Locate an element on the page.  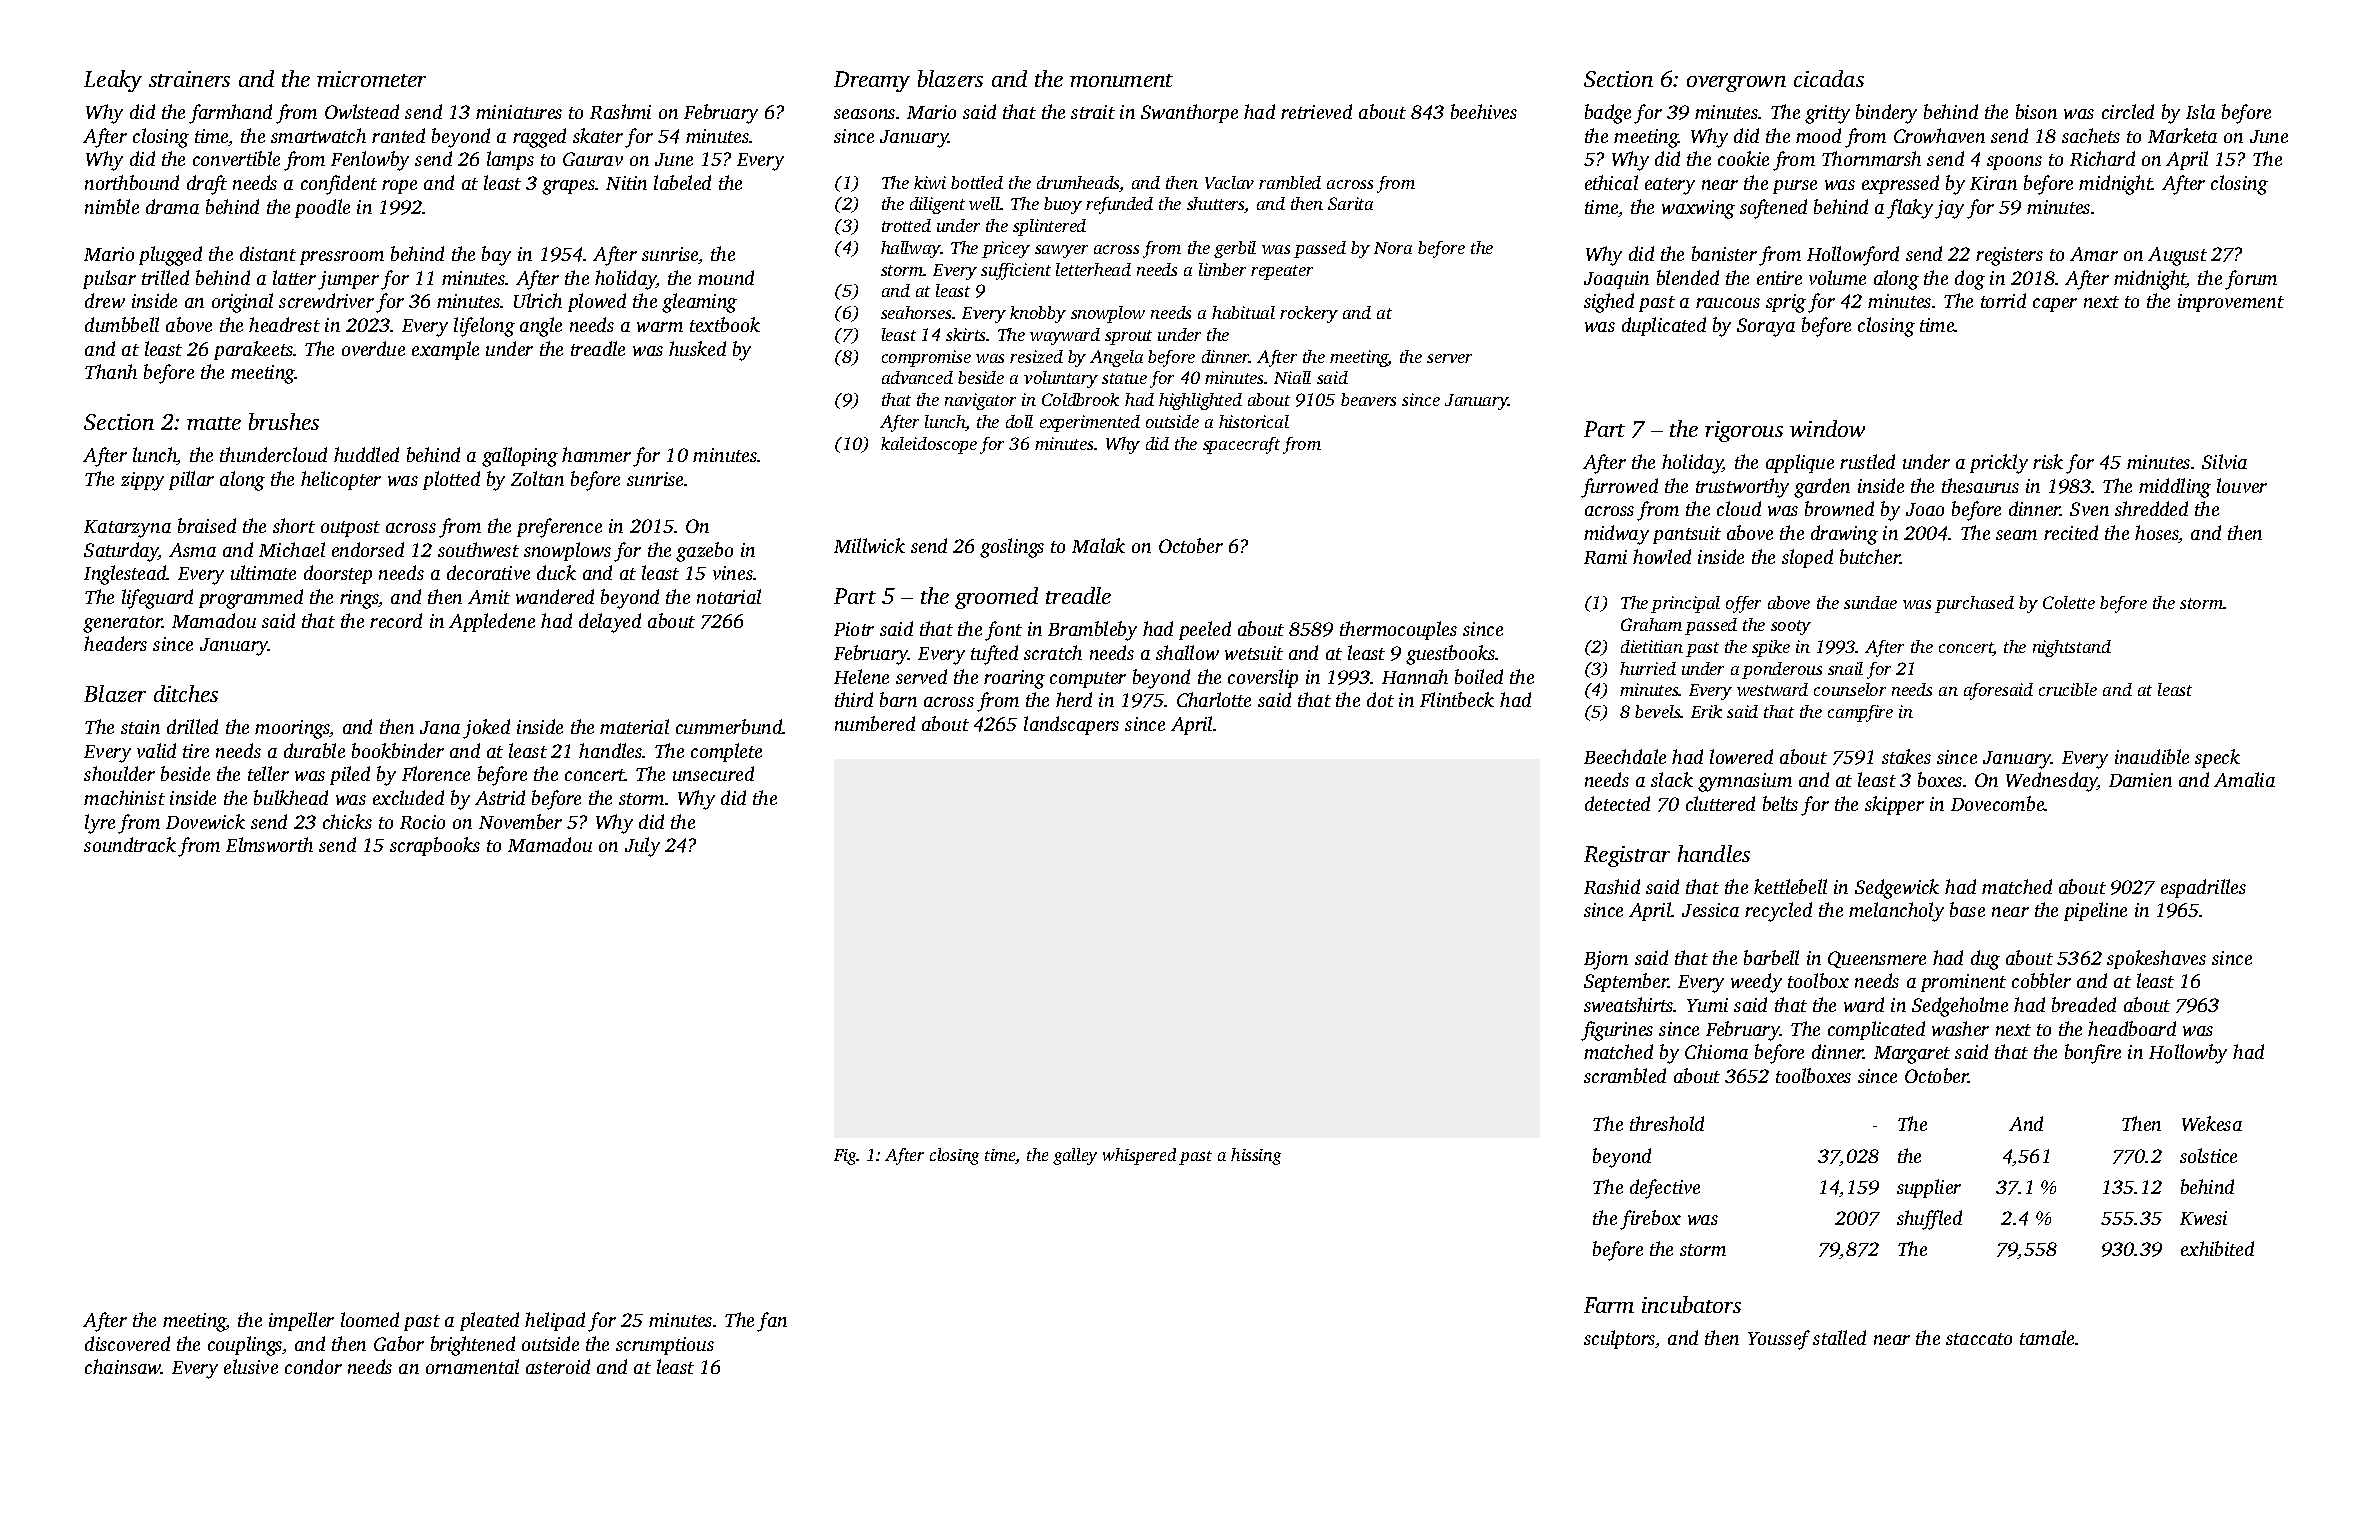
shredded is located at coordinates (2151, 508).
